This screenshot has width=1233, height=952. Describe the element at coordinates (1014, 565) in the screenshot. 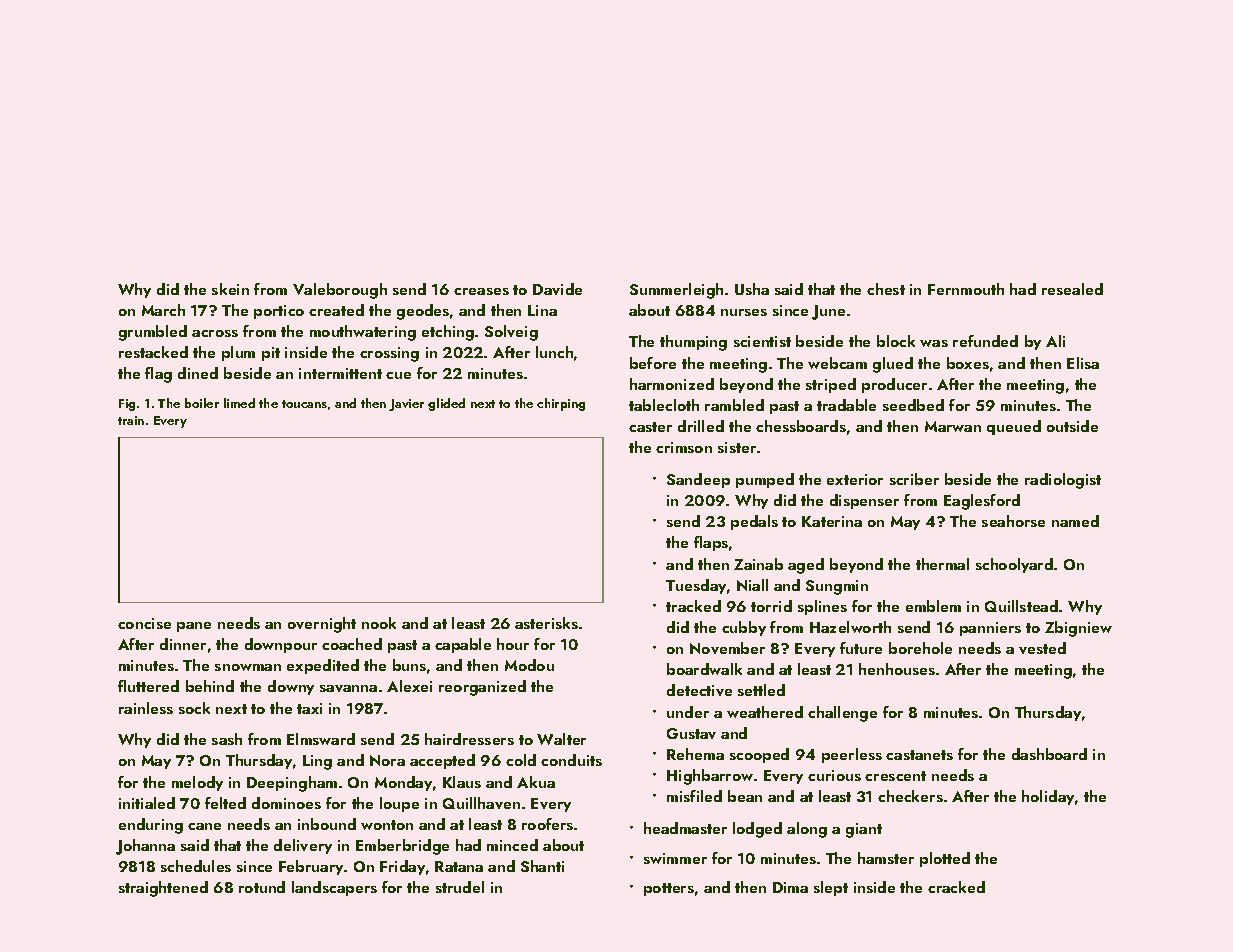

I see `schoolyard` at that location.
